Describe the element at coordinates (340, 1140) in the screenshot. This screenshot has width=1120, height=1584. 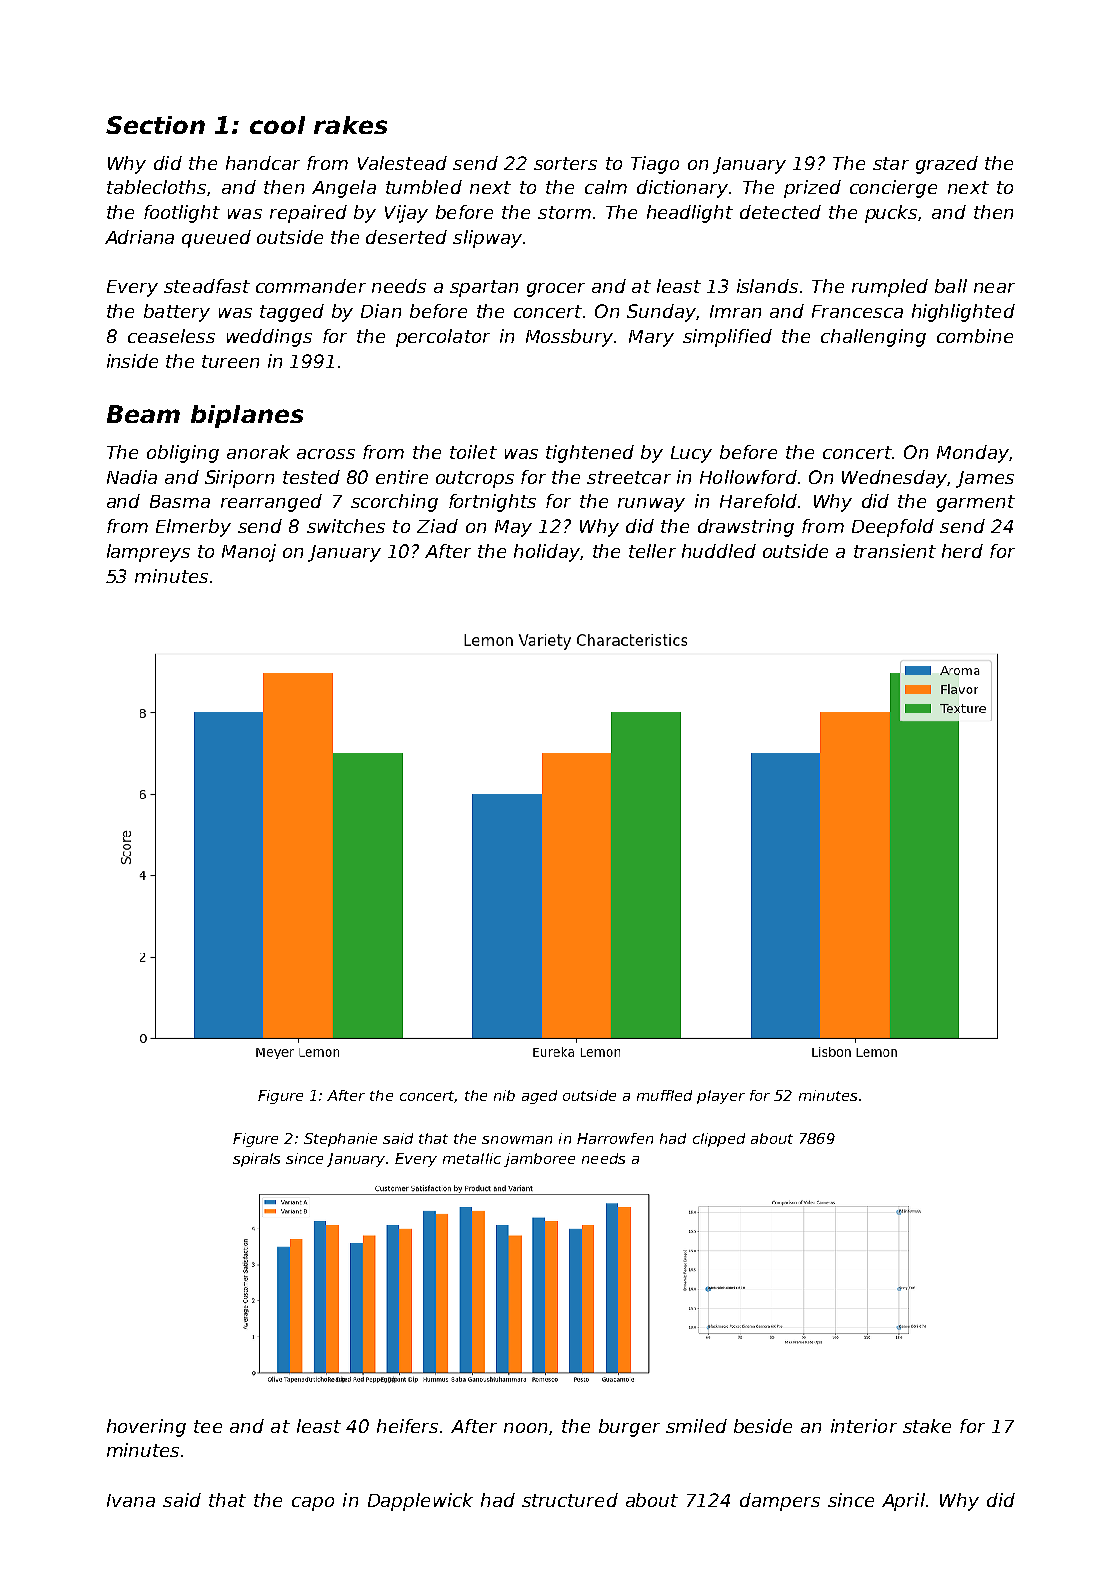
I see `Stephanie` at that location.
